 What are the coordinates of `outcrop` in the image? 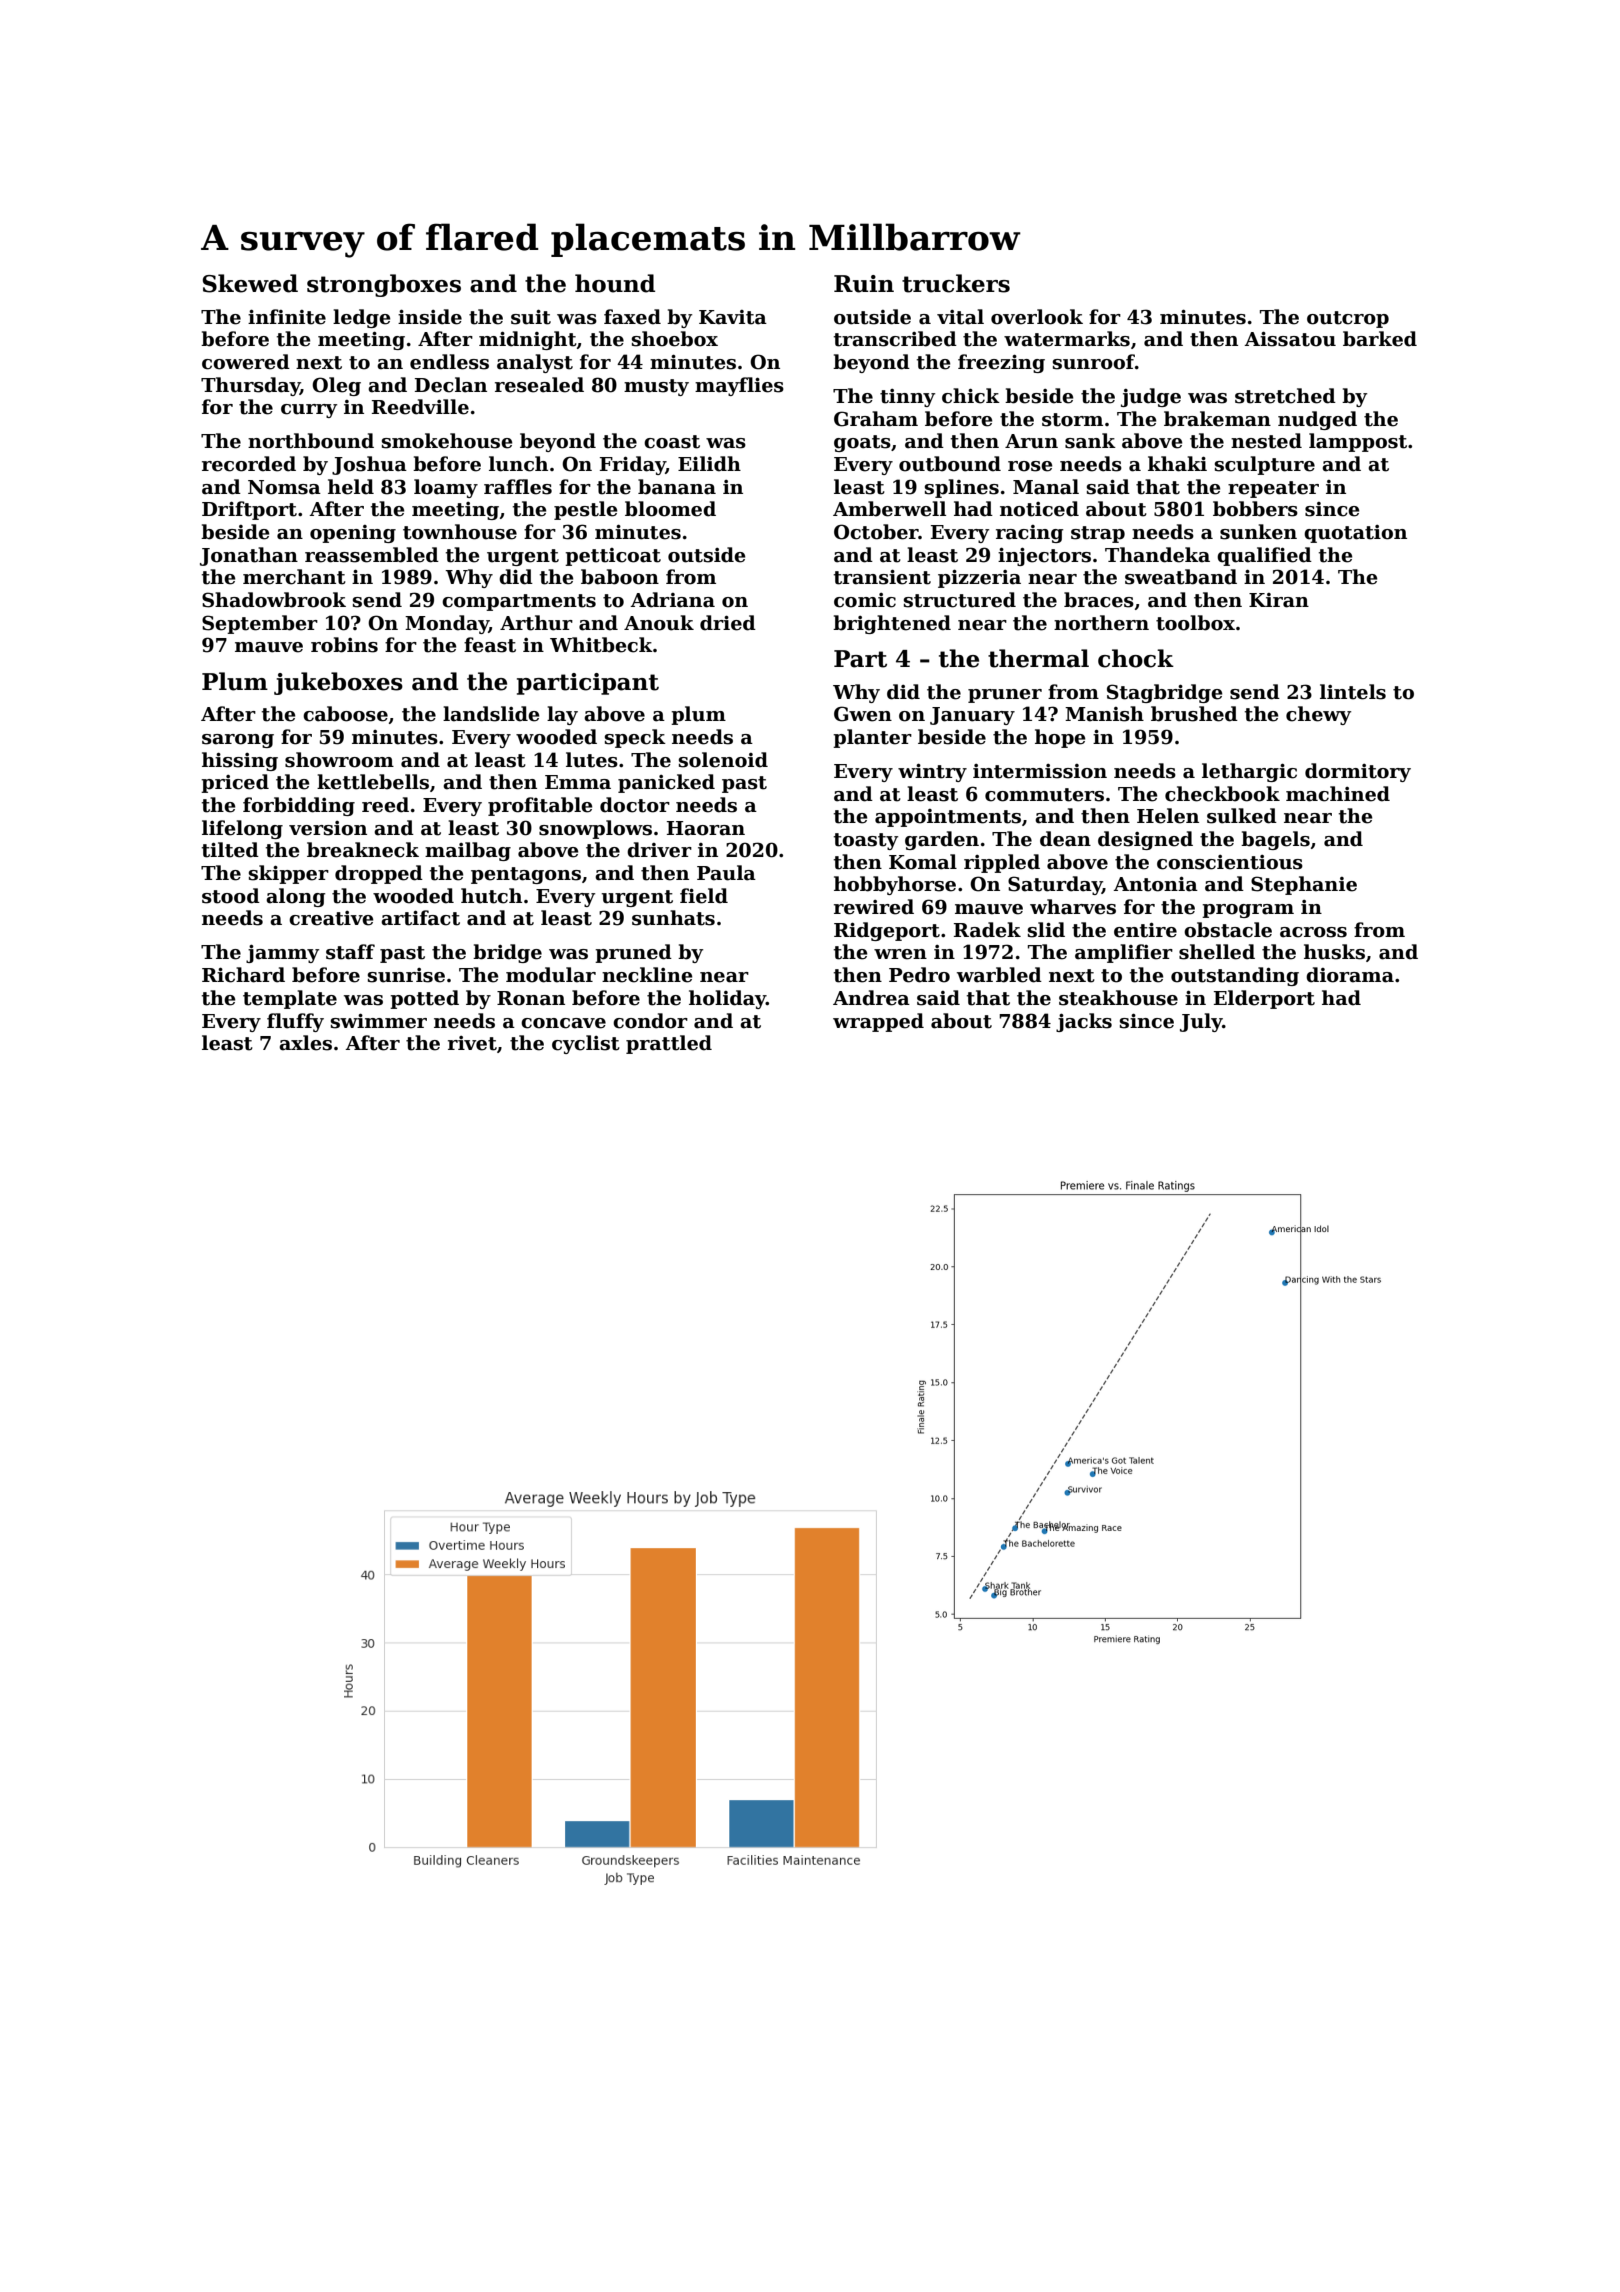 It's located at (1348, 319).
